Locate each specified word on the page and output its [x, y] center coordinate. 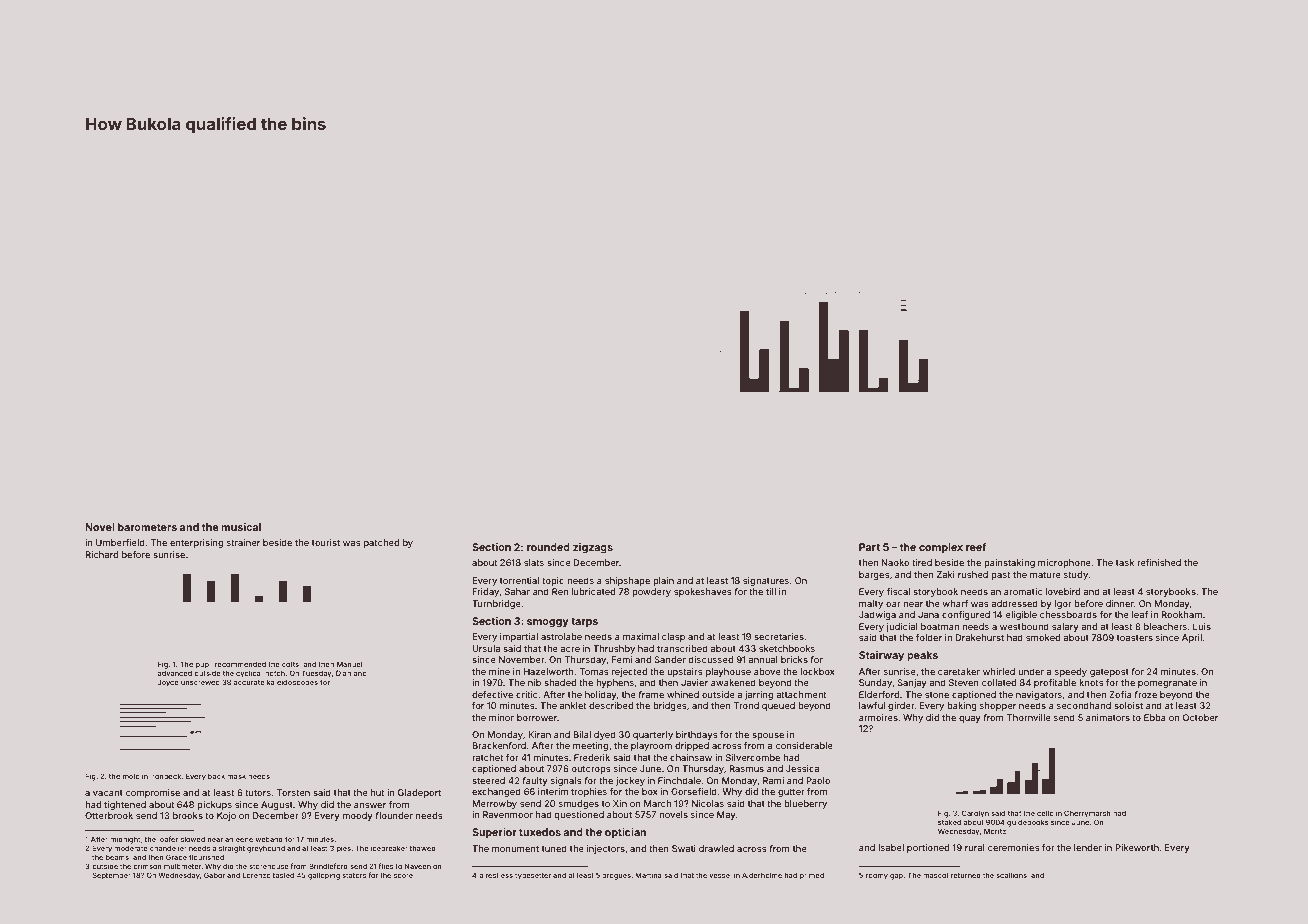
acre [570, 649]
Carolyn [975, 814]
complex [941, 548]
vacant [108, 793]
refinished [1159, 562]
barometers [147, 527]
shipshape [627, 581]
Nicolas [708, 803]
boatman [940, 626]
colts [290, 664]
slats [534, 562]
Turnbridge [496, 604]
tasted [283, 875]
